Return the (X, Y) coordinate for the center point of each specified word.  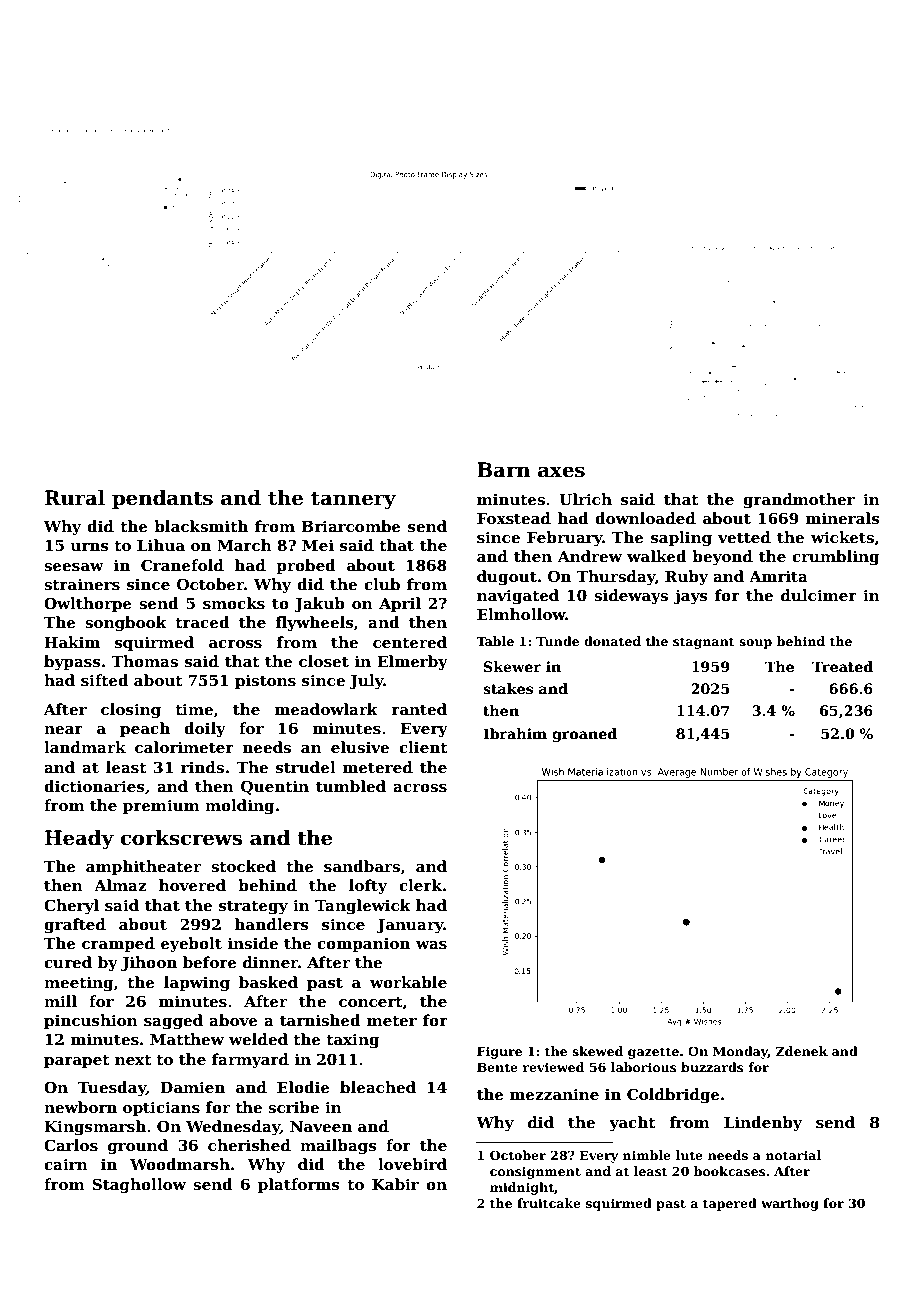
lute (689, 1155)
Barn (504, 470)
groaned (584, 735)
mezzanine (554, 1094)
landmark (85, 747)
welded (258, 1039)
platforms (299, 1185)
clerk (420, 885)
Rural (75, 498)
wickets (842, 537)
